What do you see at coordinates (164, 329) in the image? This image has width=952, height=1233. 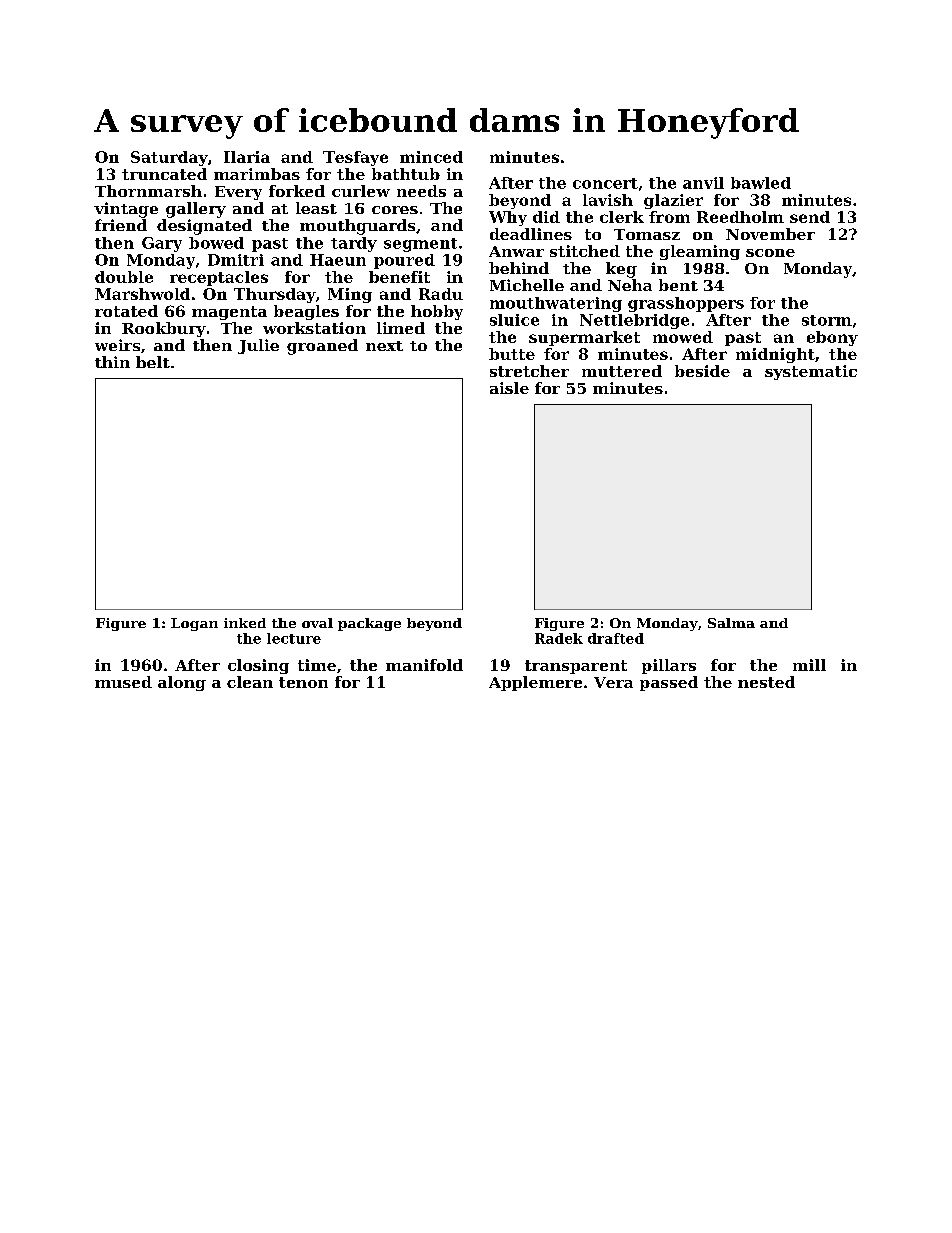 I see `Rookbury` at bounding box center [164, 329].
